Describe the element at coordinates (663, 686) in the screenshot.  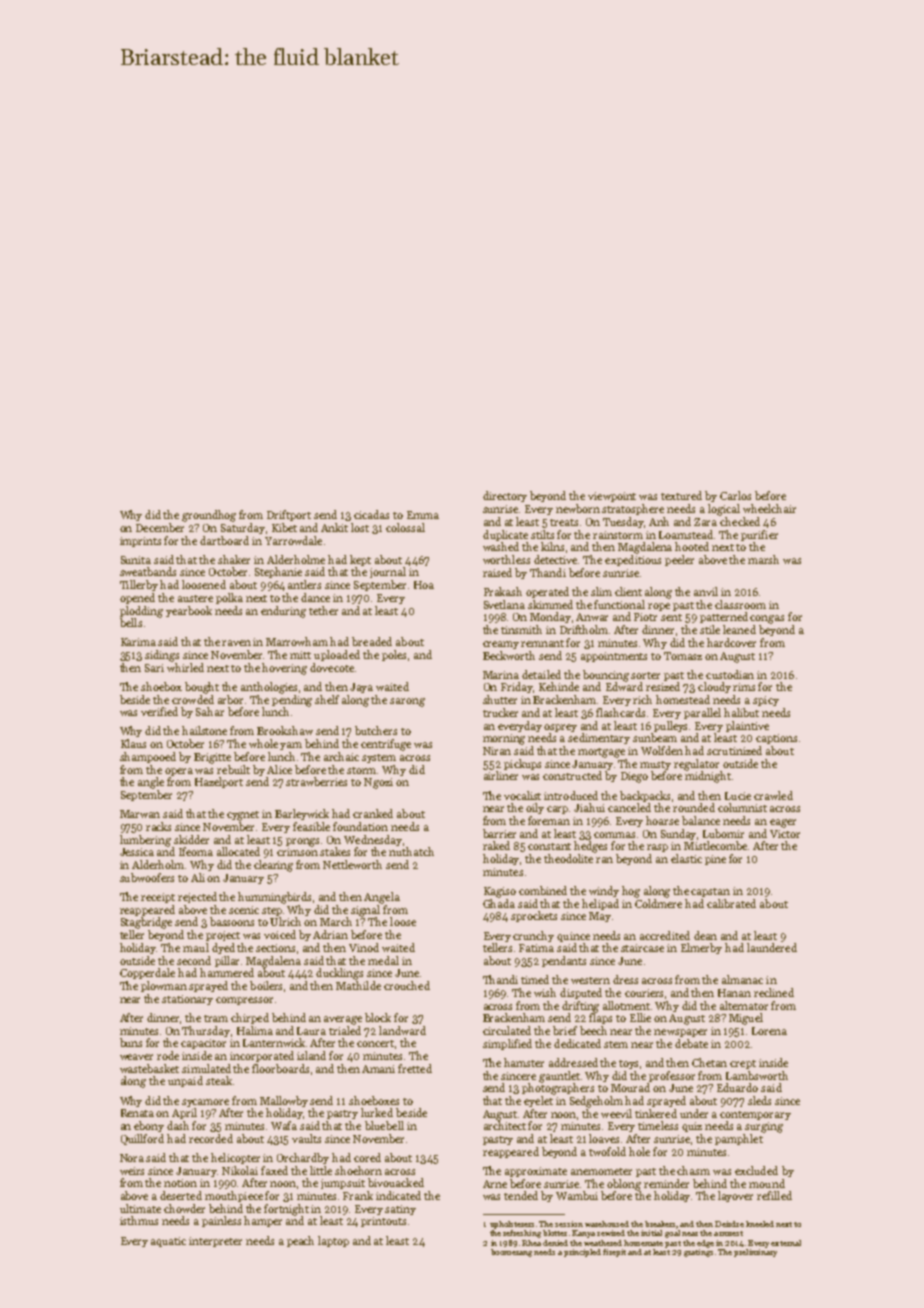
I see `resized` at that location.
